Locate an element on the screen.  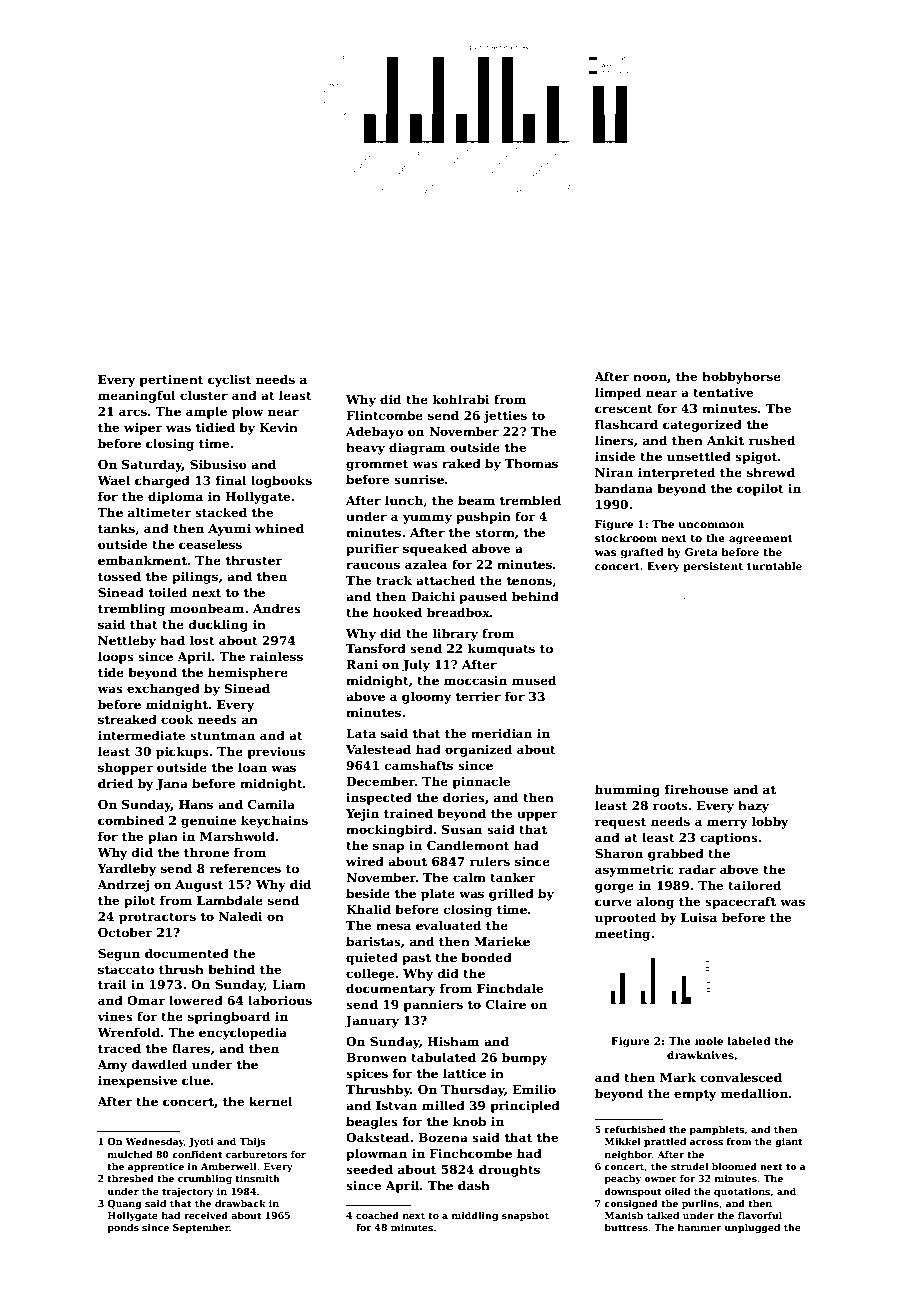
mulched is located at coordinates (130, 1154).
